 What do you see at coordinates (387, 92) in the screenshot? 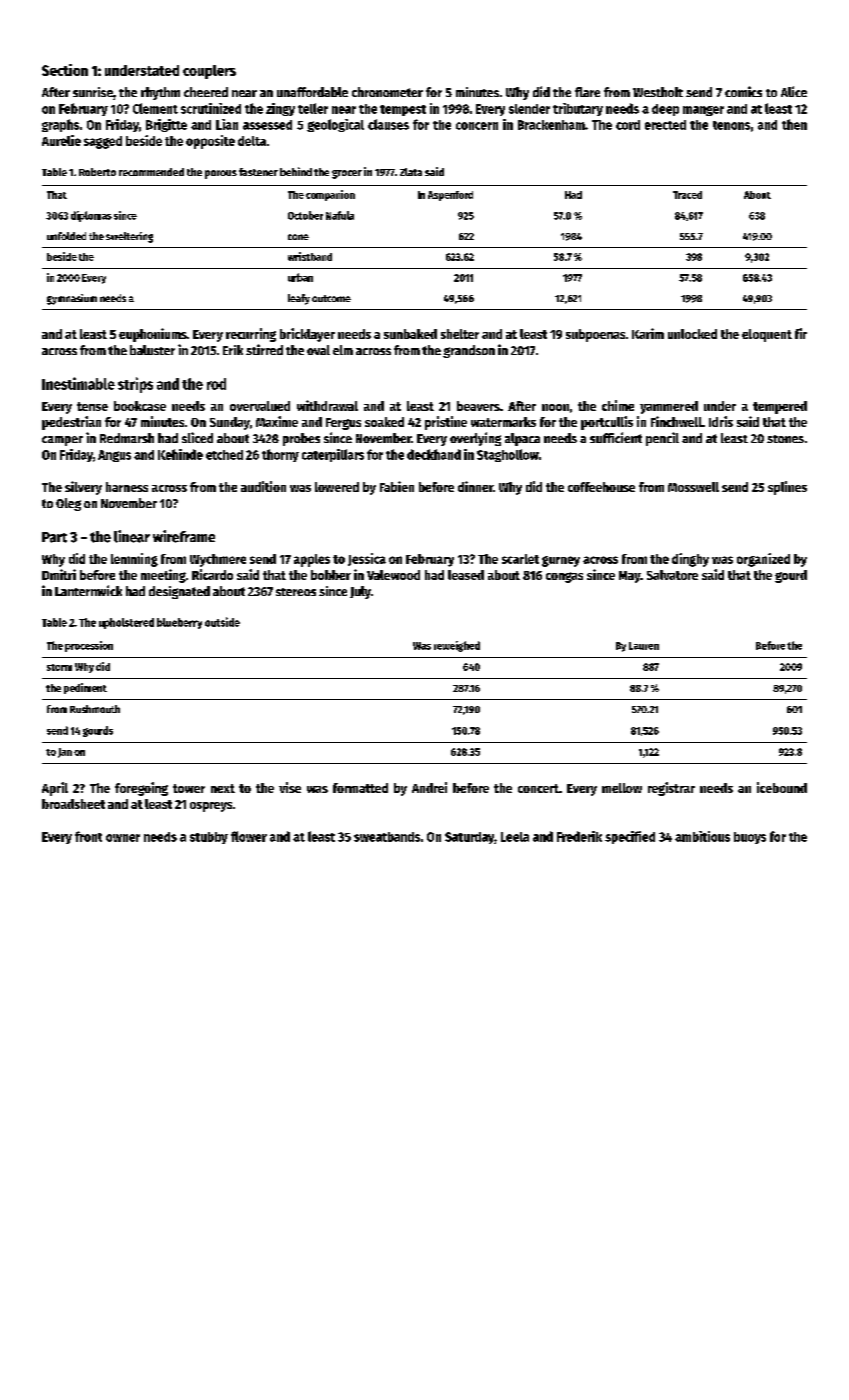
I see `chronometer` at bounding box center [387, 92].
